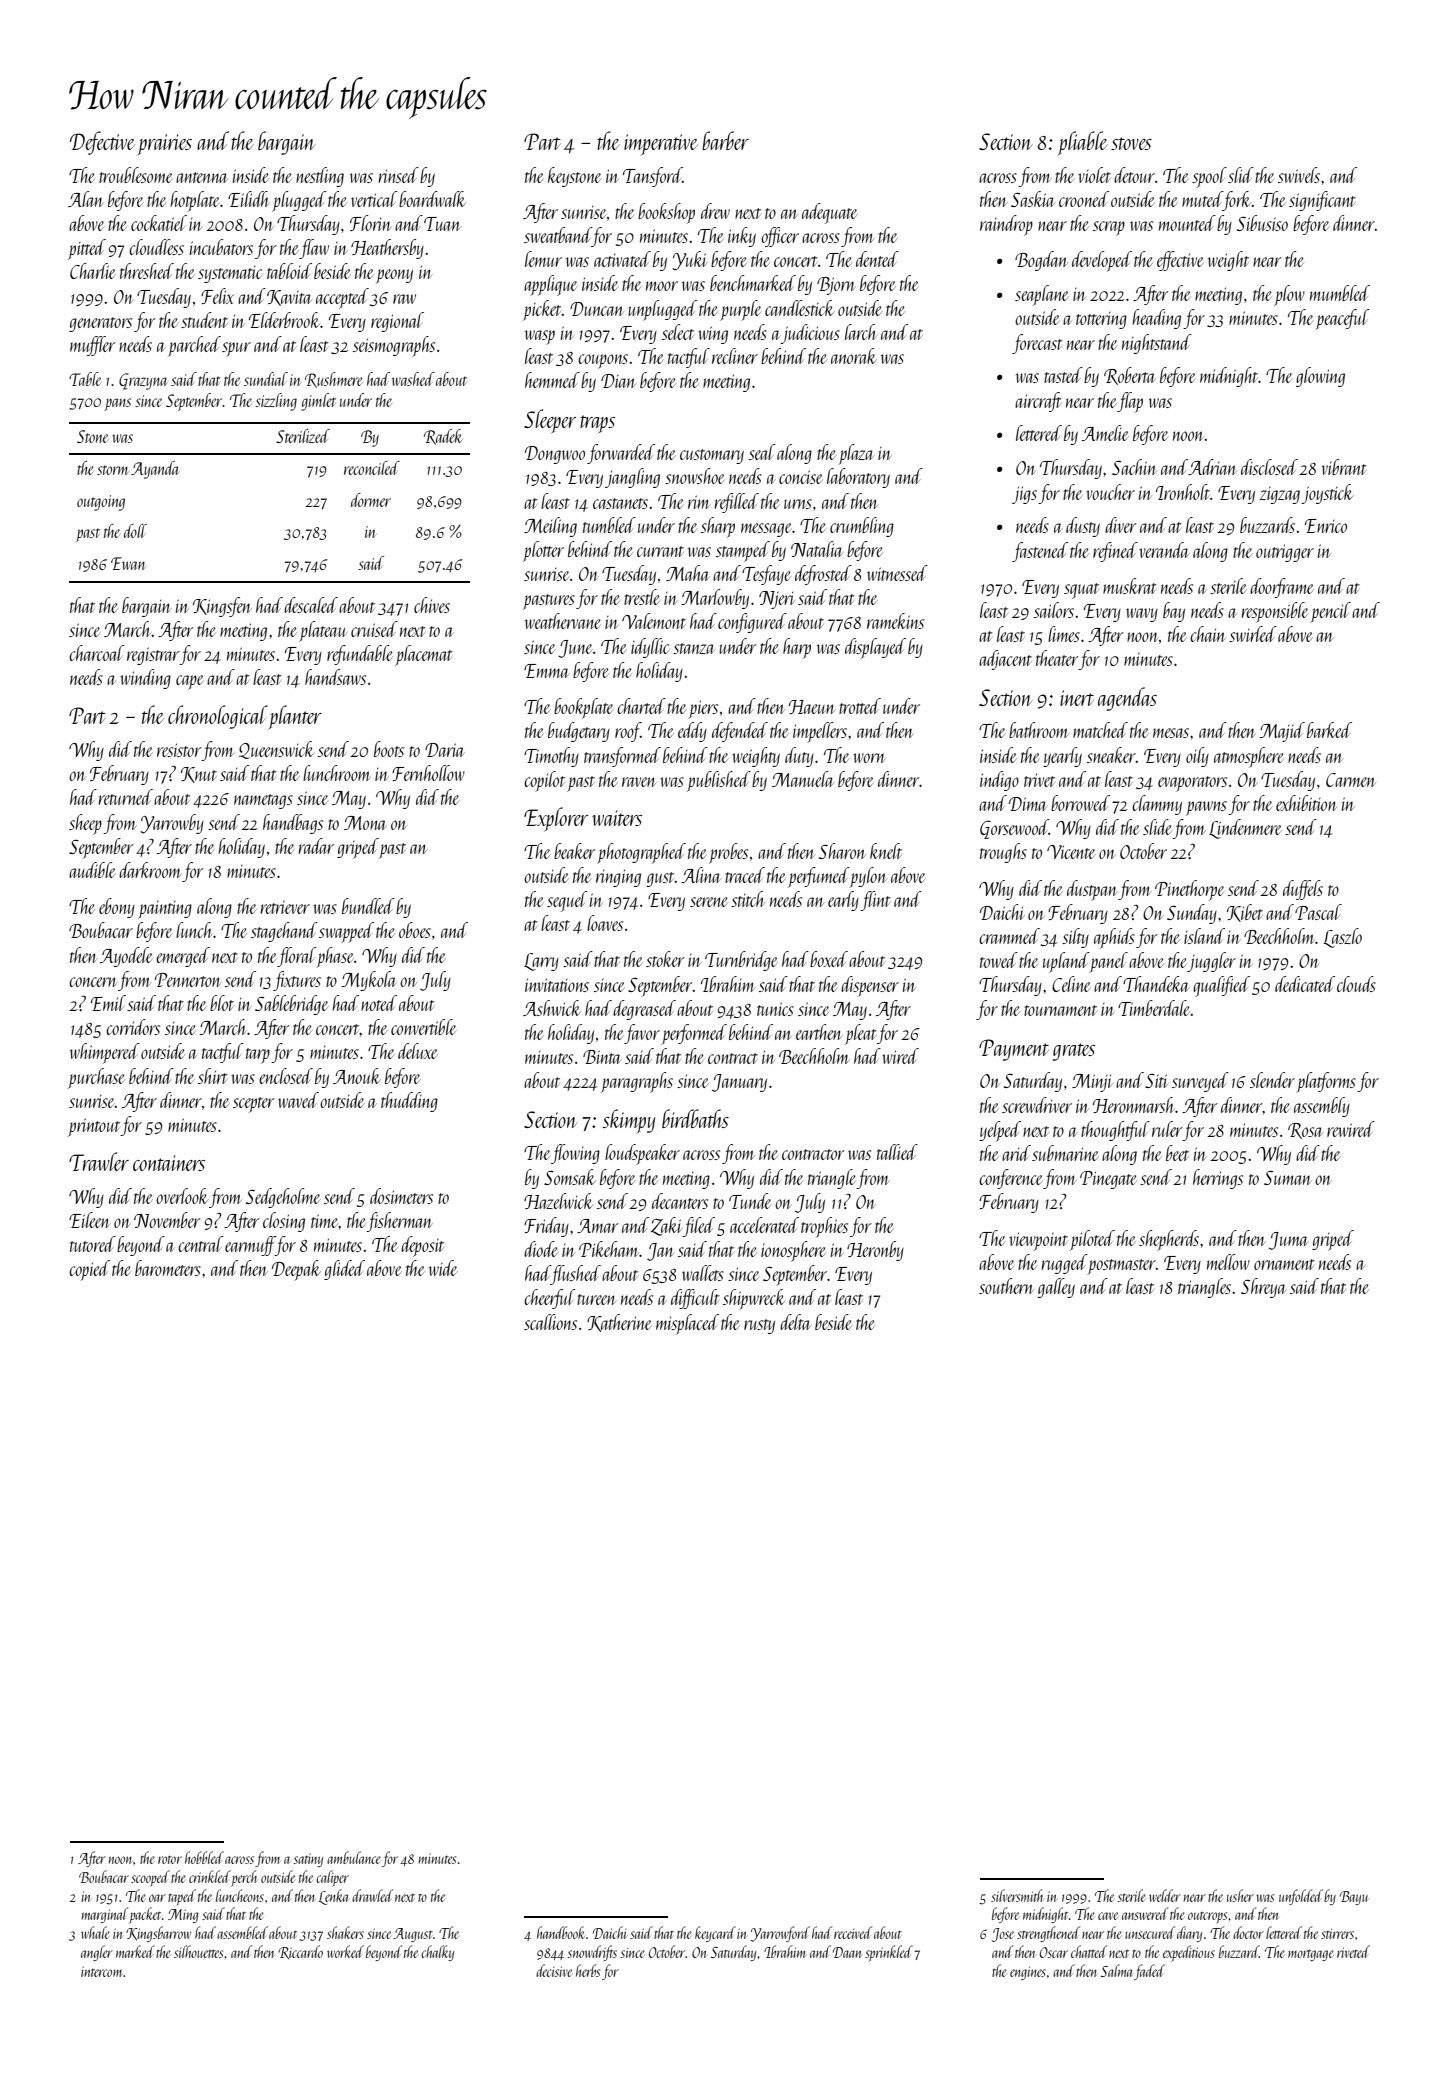  What do you see at coordinates (204, 1857) in the screenshot?
I see `hobbled` at bounding box center [204, 1857].
